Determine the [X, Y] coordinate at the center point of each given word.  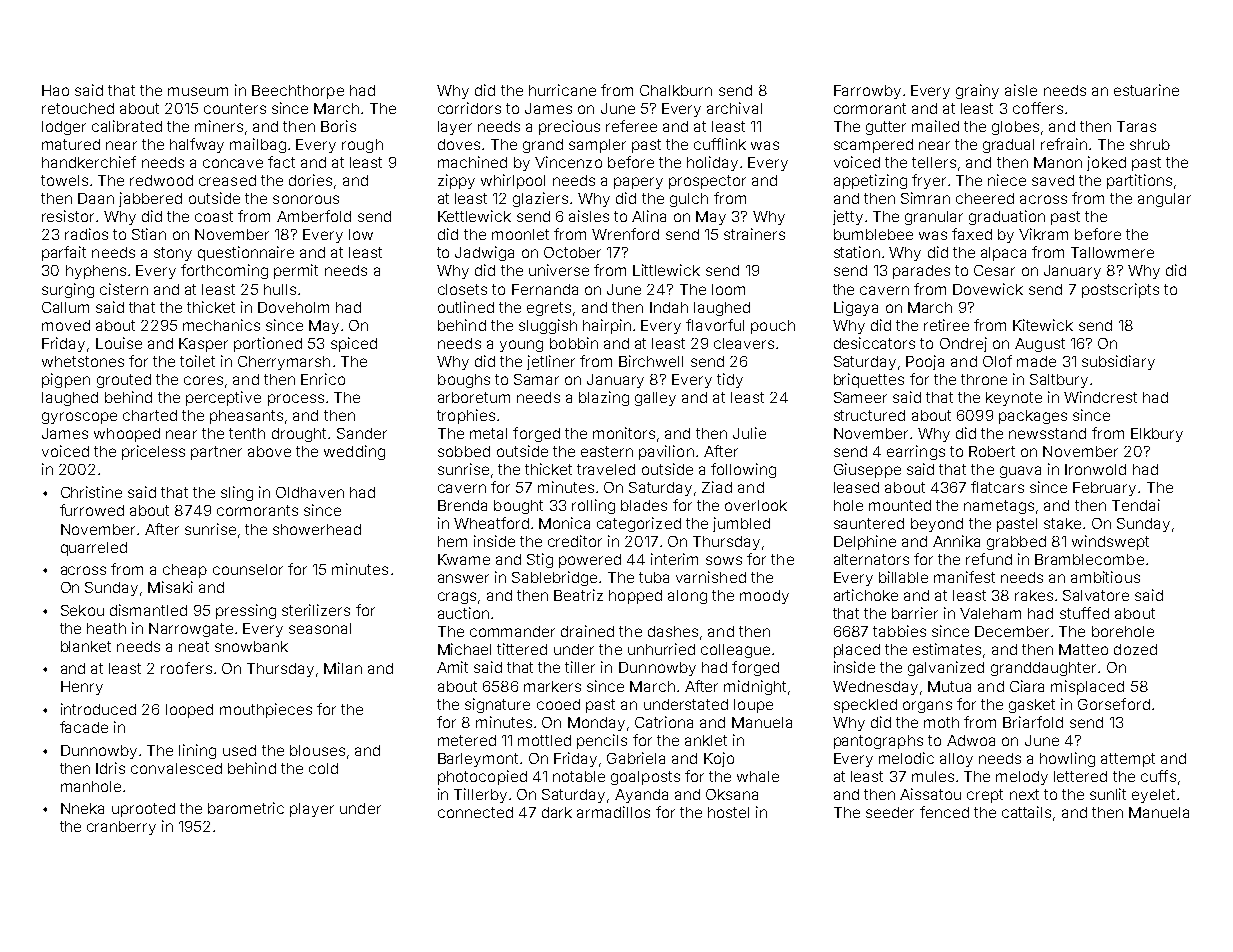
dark [557, 812]
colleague [735, 651]
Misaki [170, 587]
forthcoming [224, 271]
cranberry [121, 828]
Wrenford [625, 234]
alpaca [1003, 254]
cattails [1026, 812]
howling [1067, 759]
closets [462, 289]
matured [71, 144]
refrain [1064, 144]
